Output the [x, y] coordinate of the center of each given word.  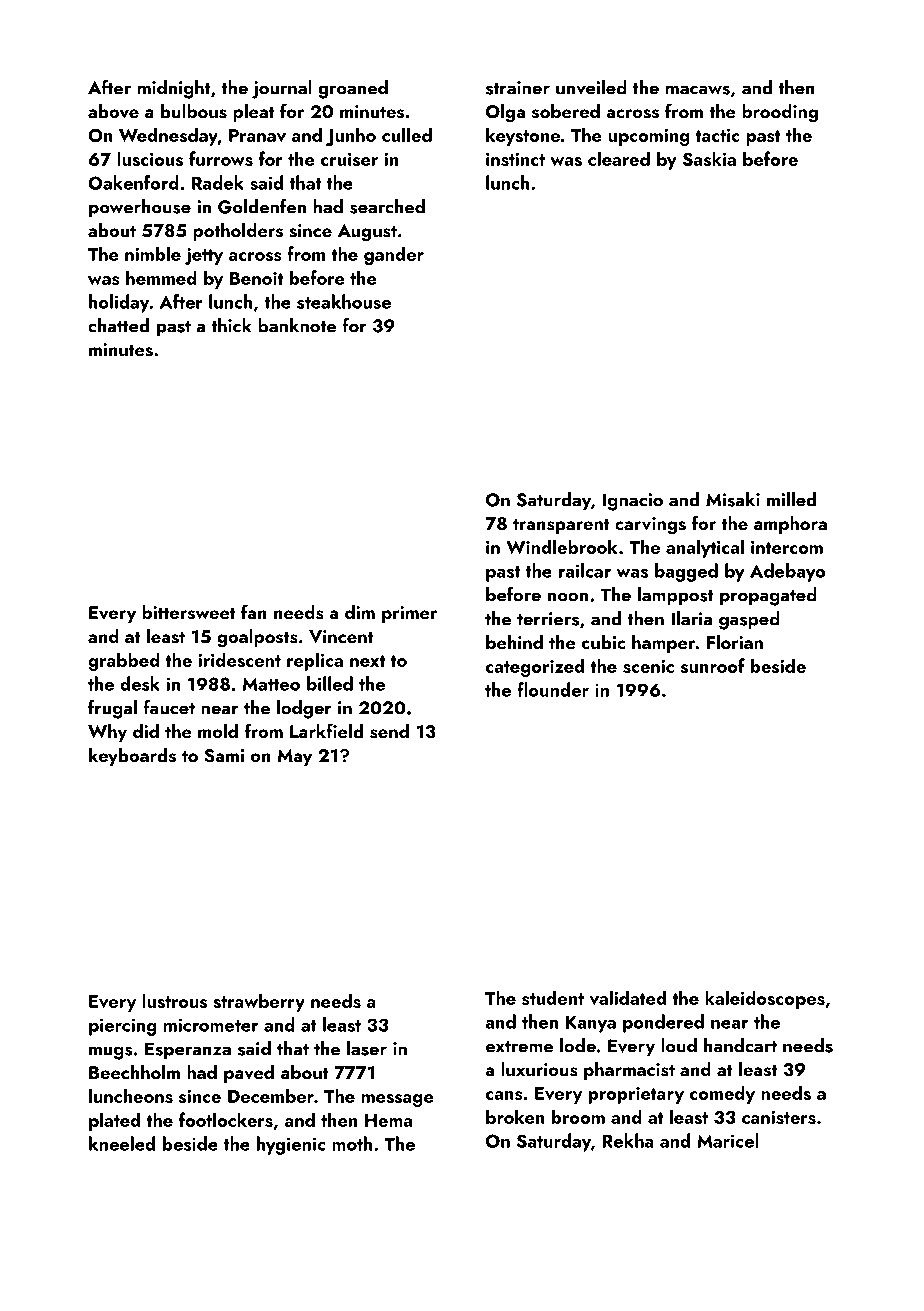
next [367, 661]
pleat [254, 113]
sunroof [713, 665]
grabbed [124, 661]
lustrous [174, 1000]
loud [679, 1045]
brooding [780, 113]
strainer [518, 88]
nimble [153, 253]
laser [367, 1048]
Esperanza [188, 1051]
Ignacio [633, 502]
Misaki [733, 499]
